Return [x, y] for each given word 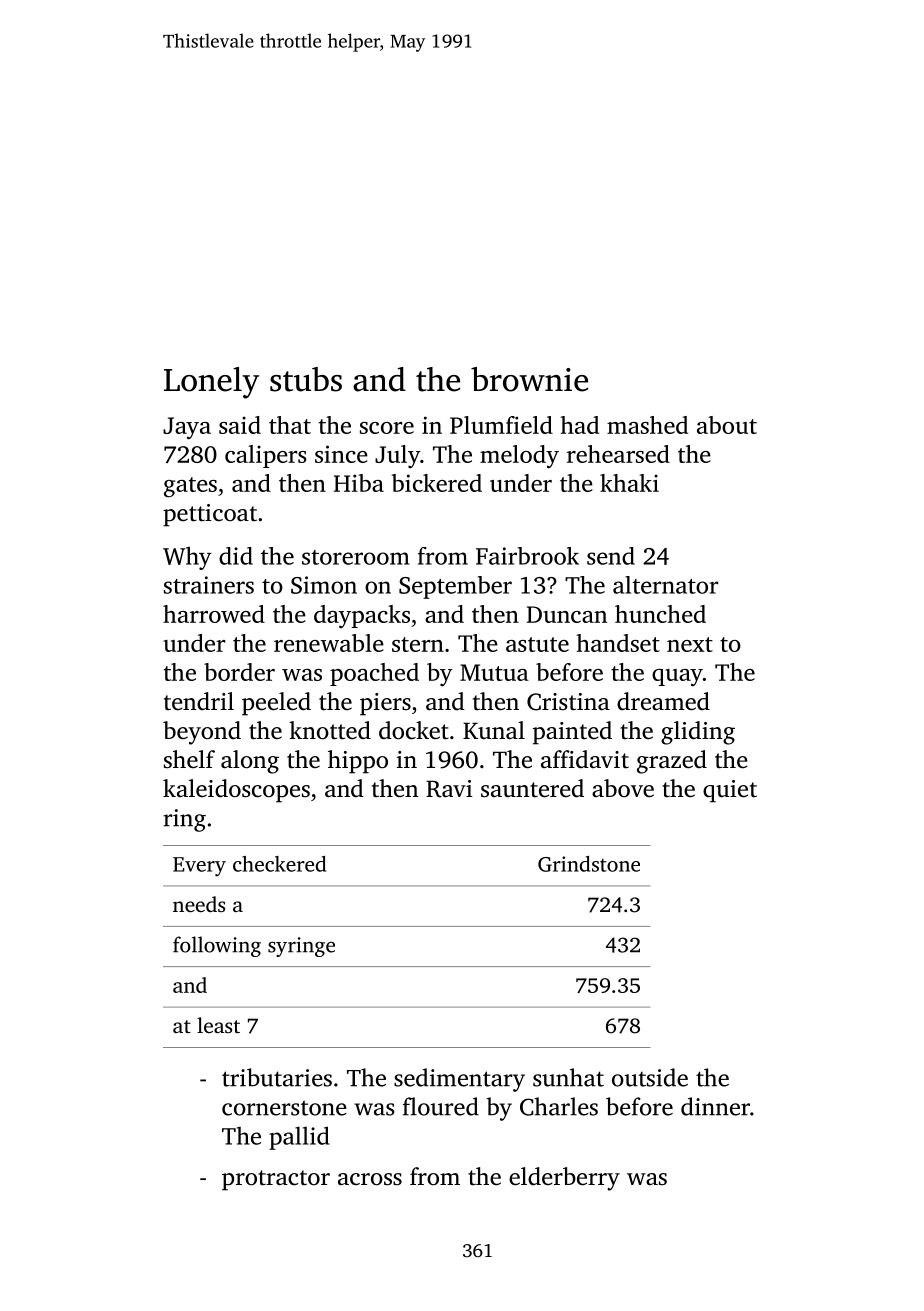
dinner [715, 1106]
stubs [306, 379]
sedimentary [459, 1080]
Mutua [494, 672]
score [387, 428]
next [690, 644]
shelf [189, 759]
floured [441, 1106]
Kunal [494, 730]
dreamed [663, 701]
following [217, 946]
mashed [647, 425]
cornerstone [284, 1108]
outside [650, 1077]
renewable [329, 643]
